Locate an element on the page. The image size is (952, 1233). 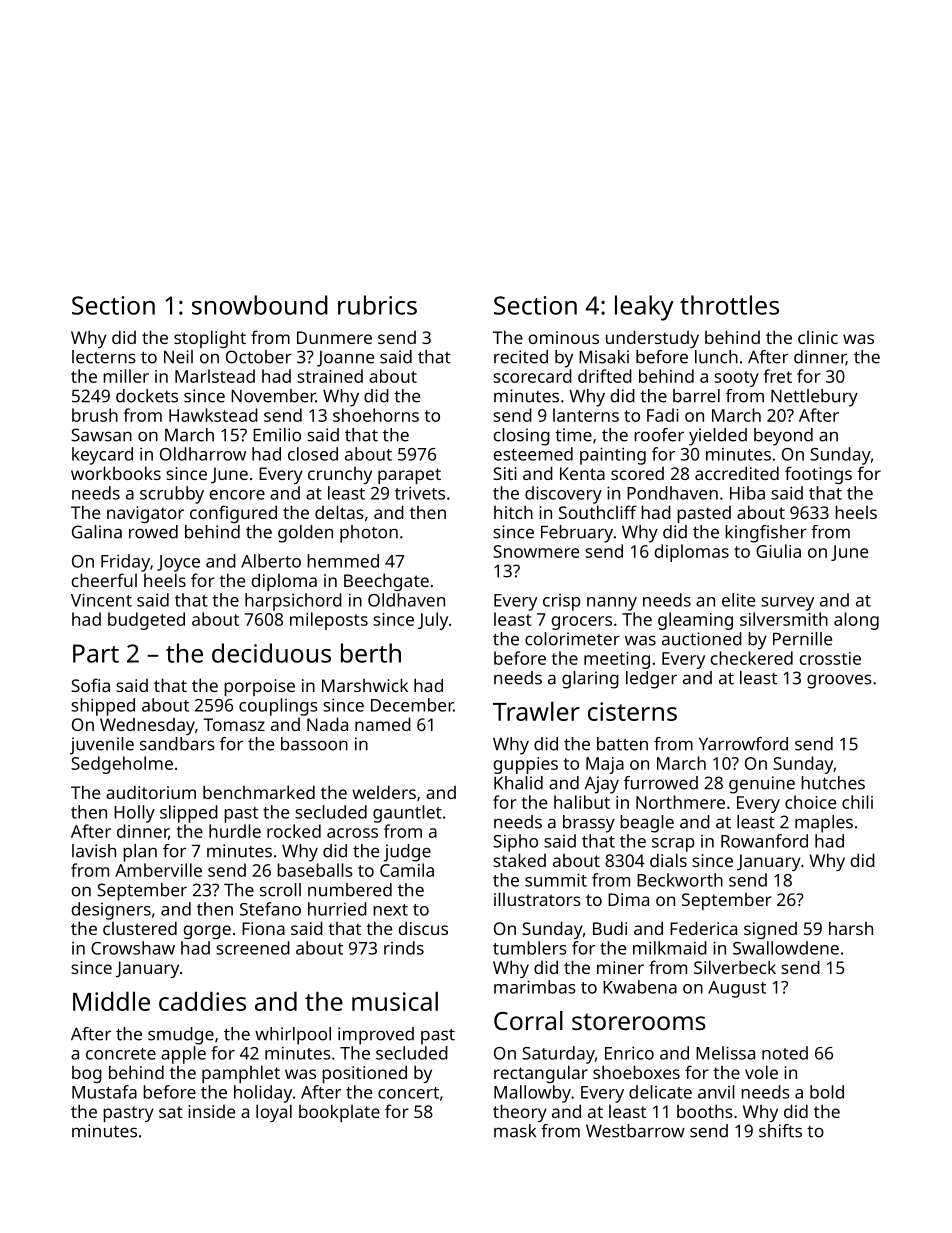
noted is located at coordinates (785, 1053).
